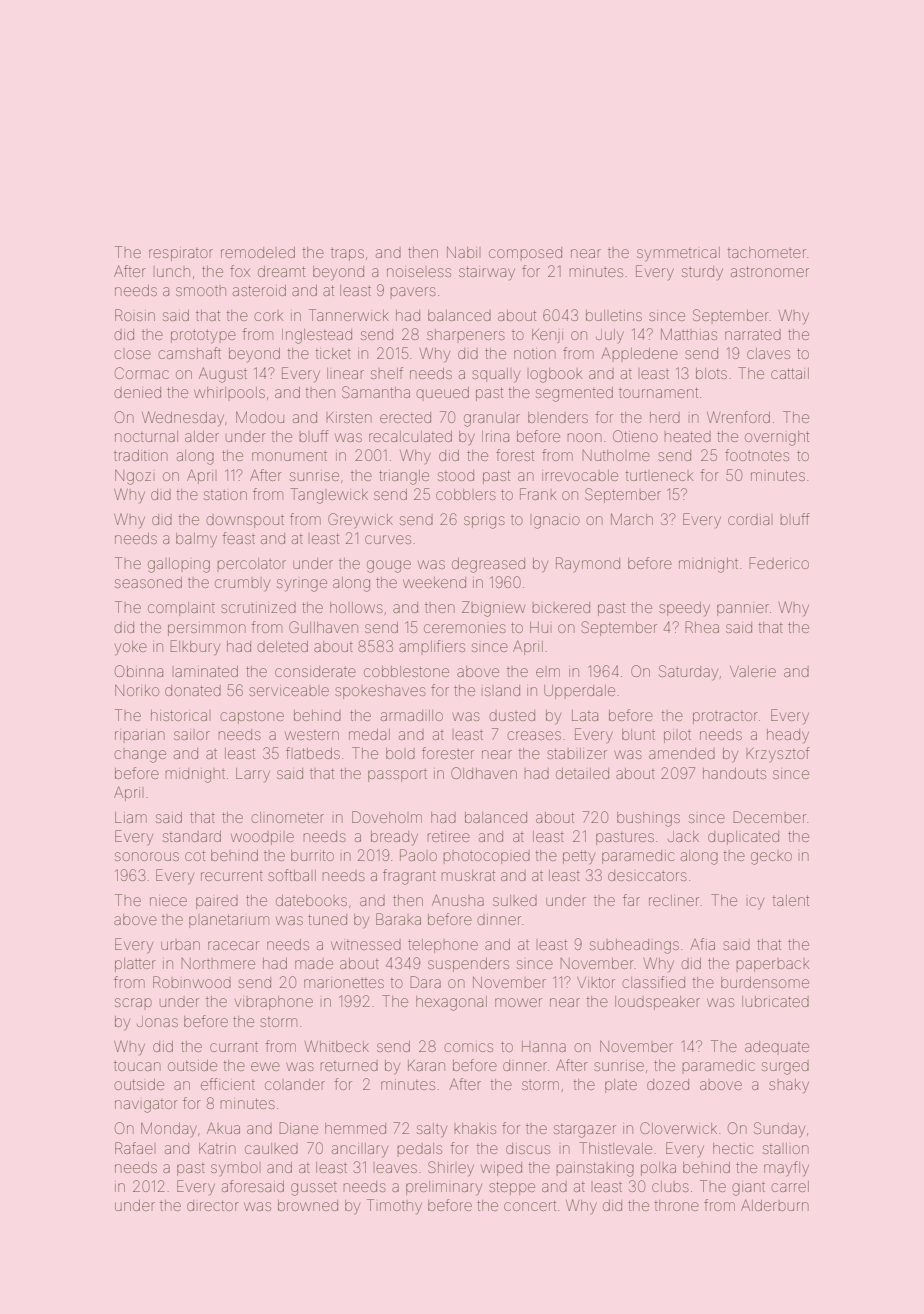  I want to click on stood, so click(456, 475).
